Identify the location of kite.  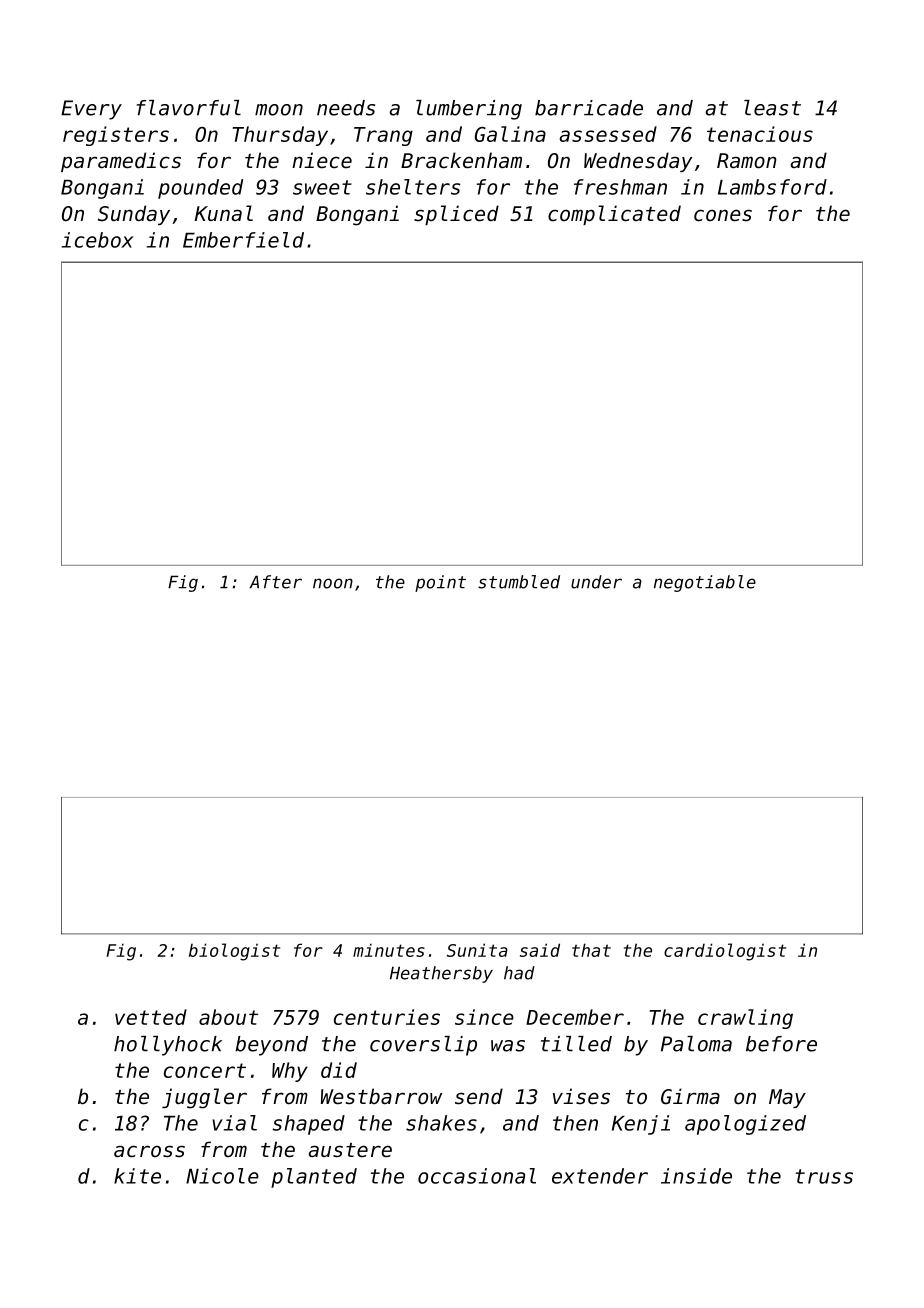
(137, 1176).
